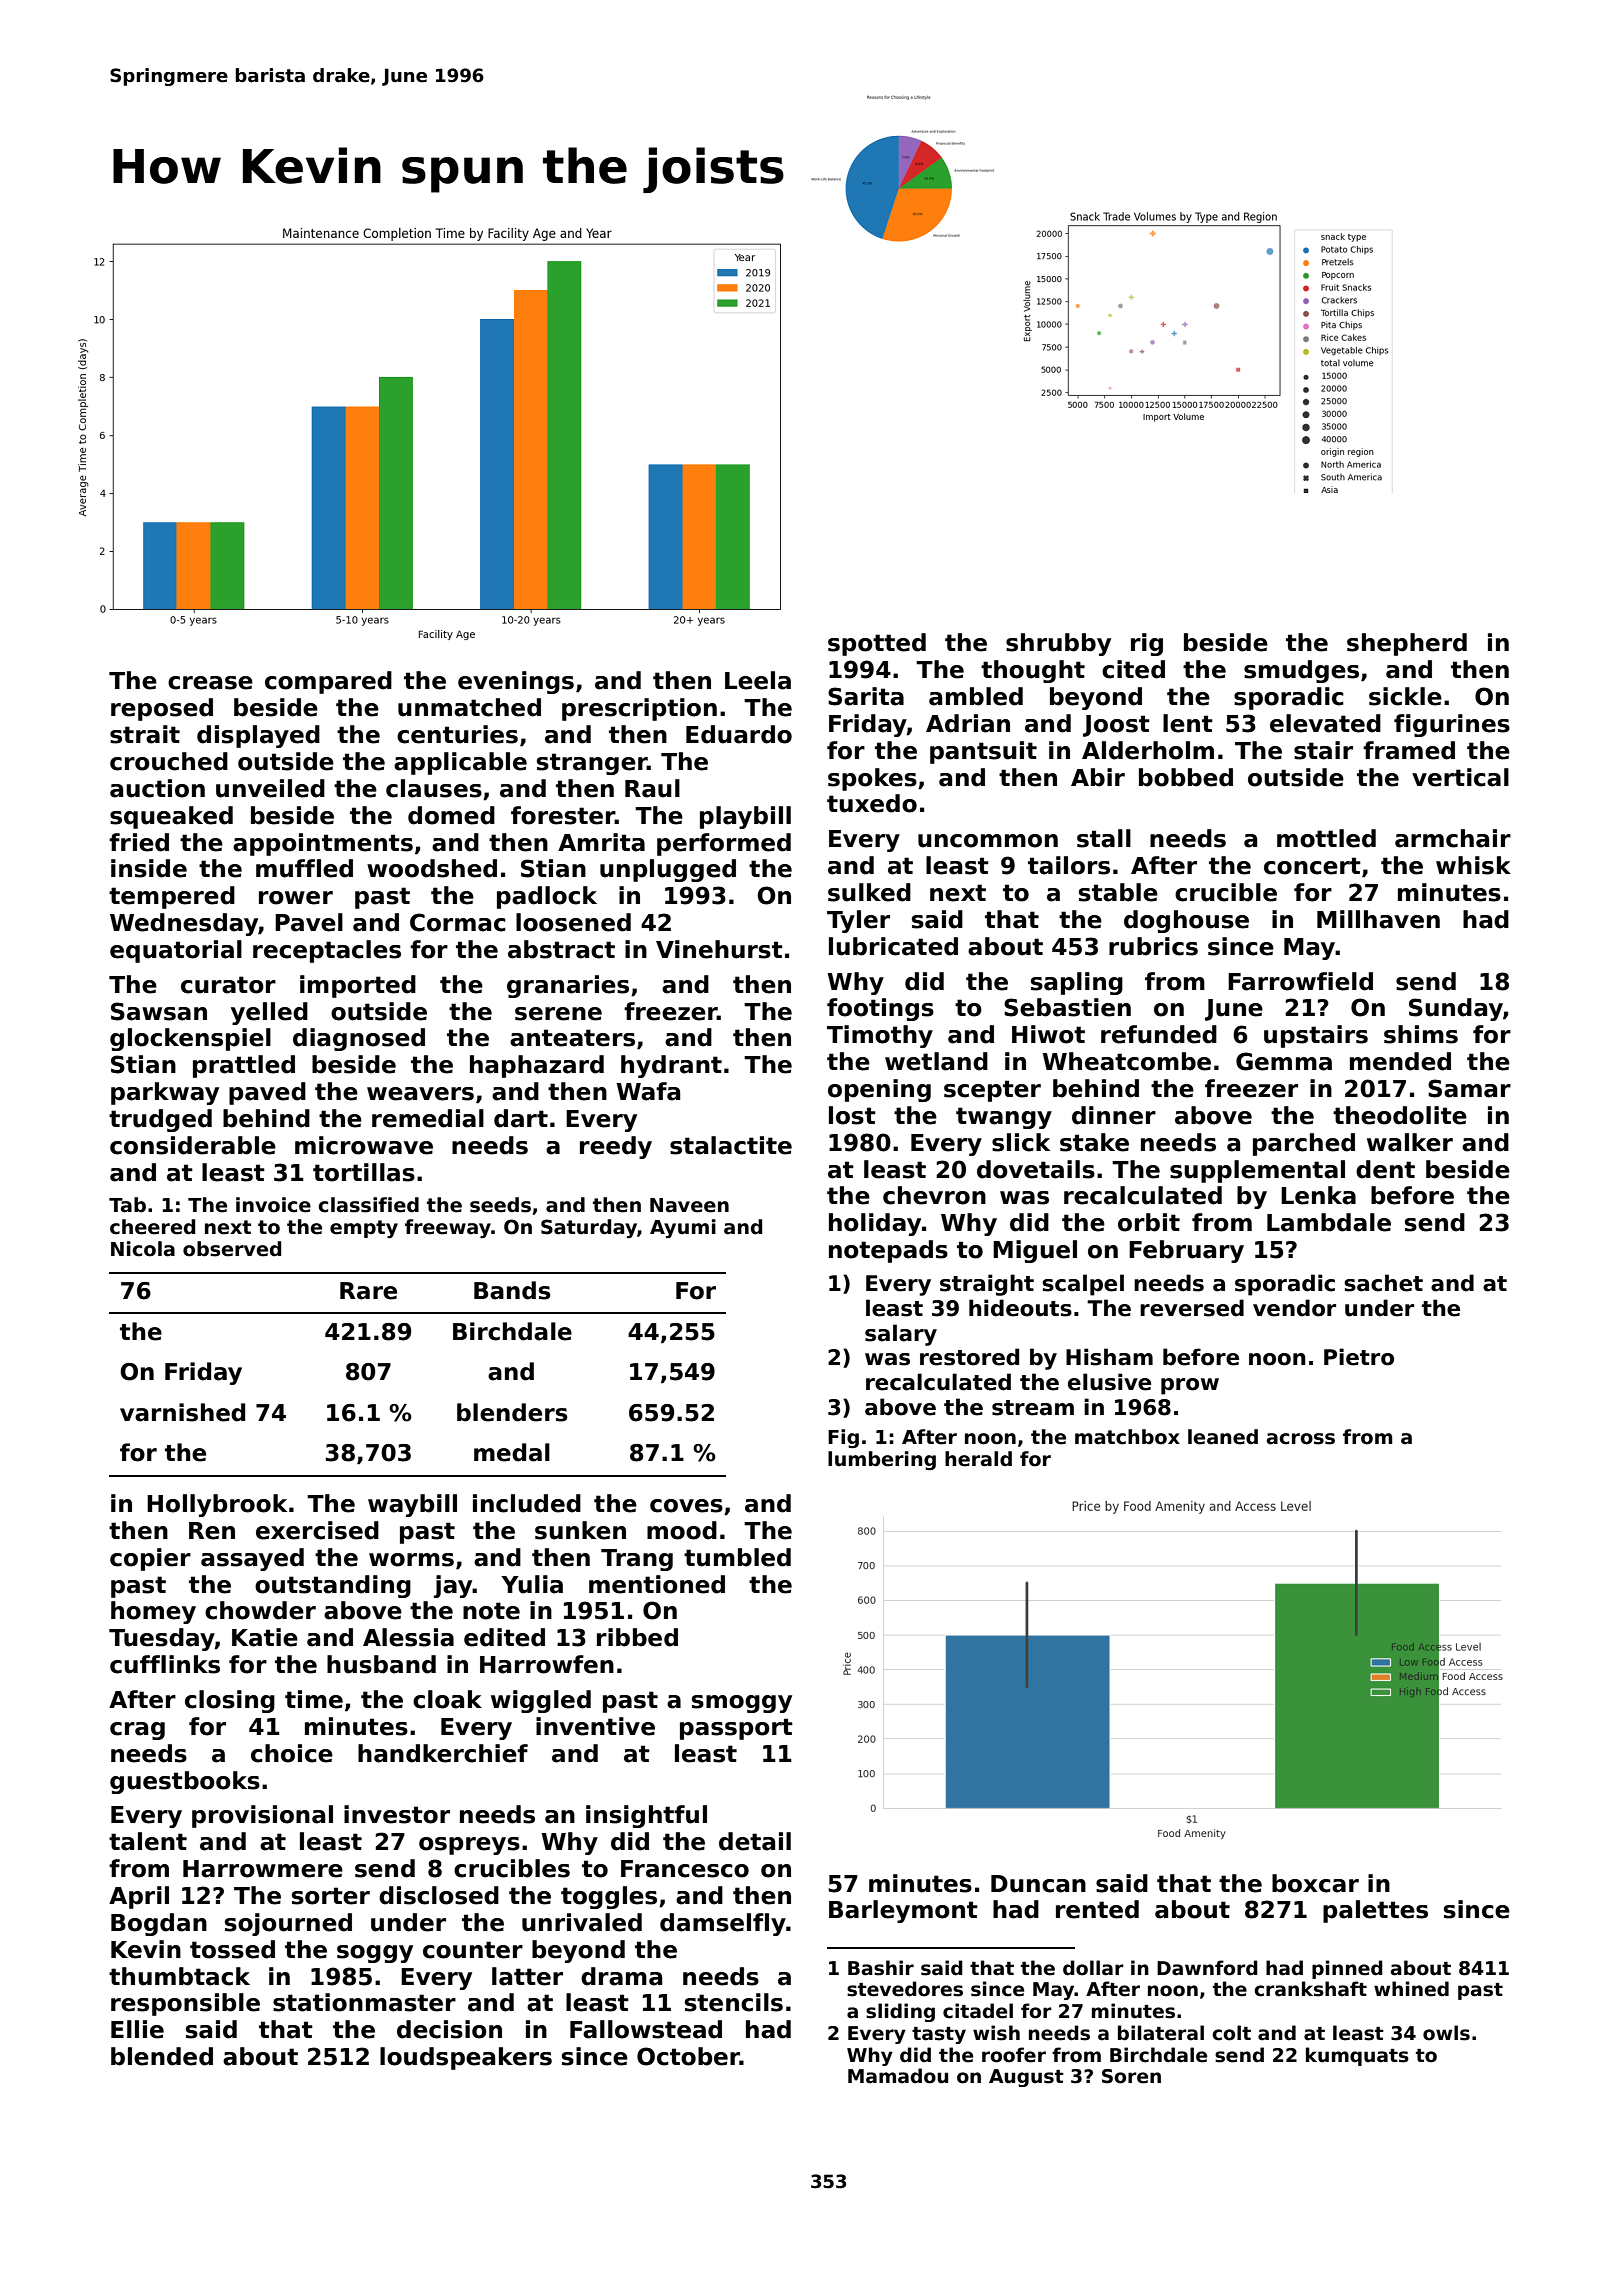 The height and width of the screenshot is (2292, 1620). What do you see at coordinates (905, 1989) in the screenshot?
I see `stevedores` at bounding box center [905, 1989].
